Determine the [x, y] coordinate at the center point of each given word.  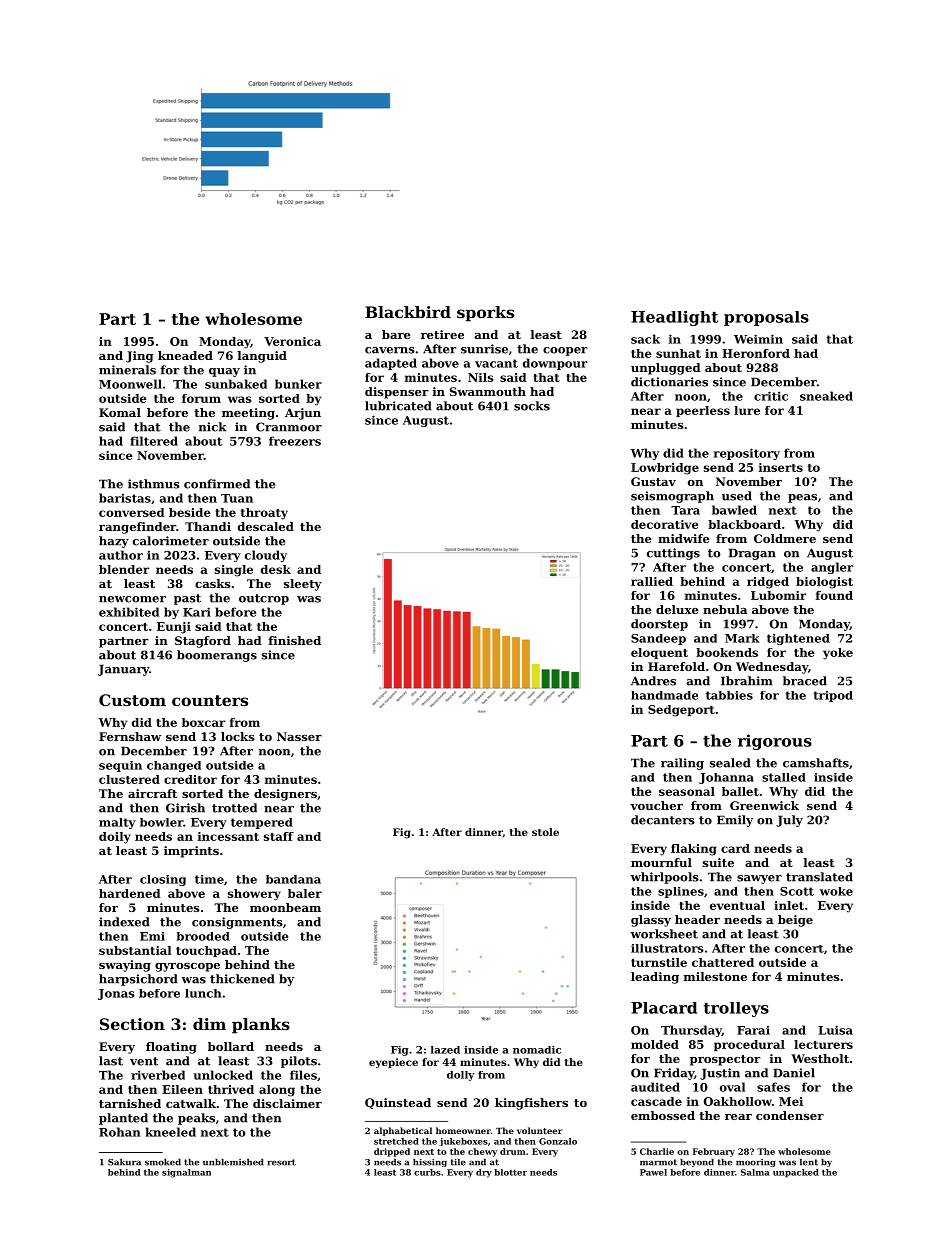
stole [545, 832]
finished [295, 640]
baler [305, 893]
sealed [730, 763]
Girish [185, 808]
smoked [163, 1162]
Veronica [292, 341]
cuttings [673, 554]
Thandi [208, 526]
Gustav [653, 481]
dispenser [397, 393]
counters [210, 700]
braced [805, 681]
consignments [237, 923]
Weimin [758, 339]
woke [836, 891]
